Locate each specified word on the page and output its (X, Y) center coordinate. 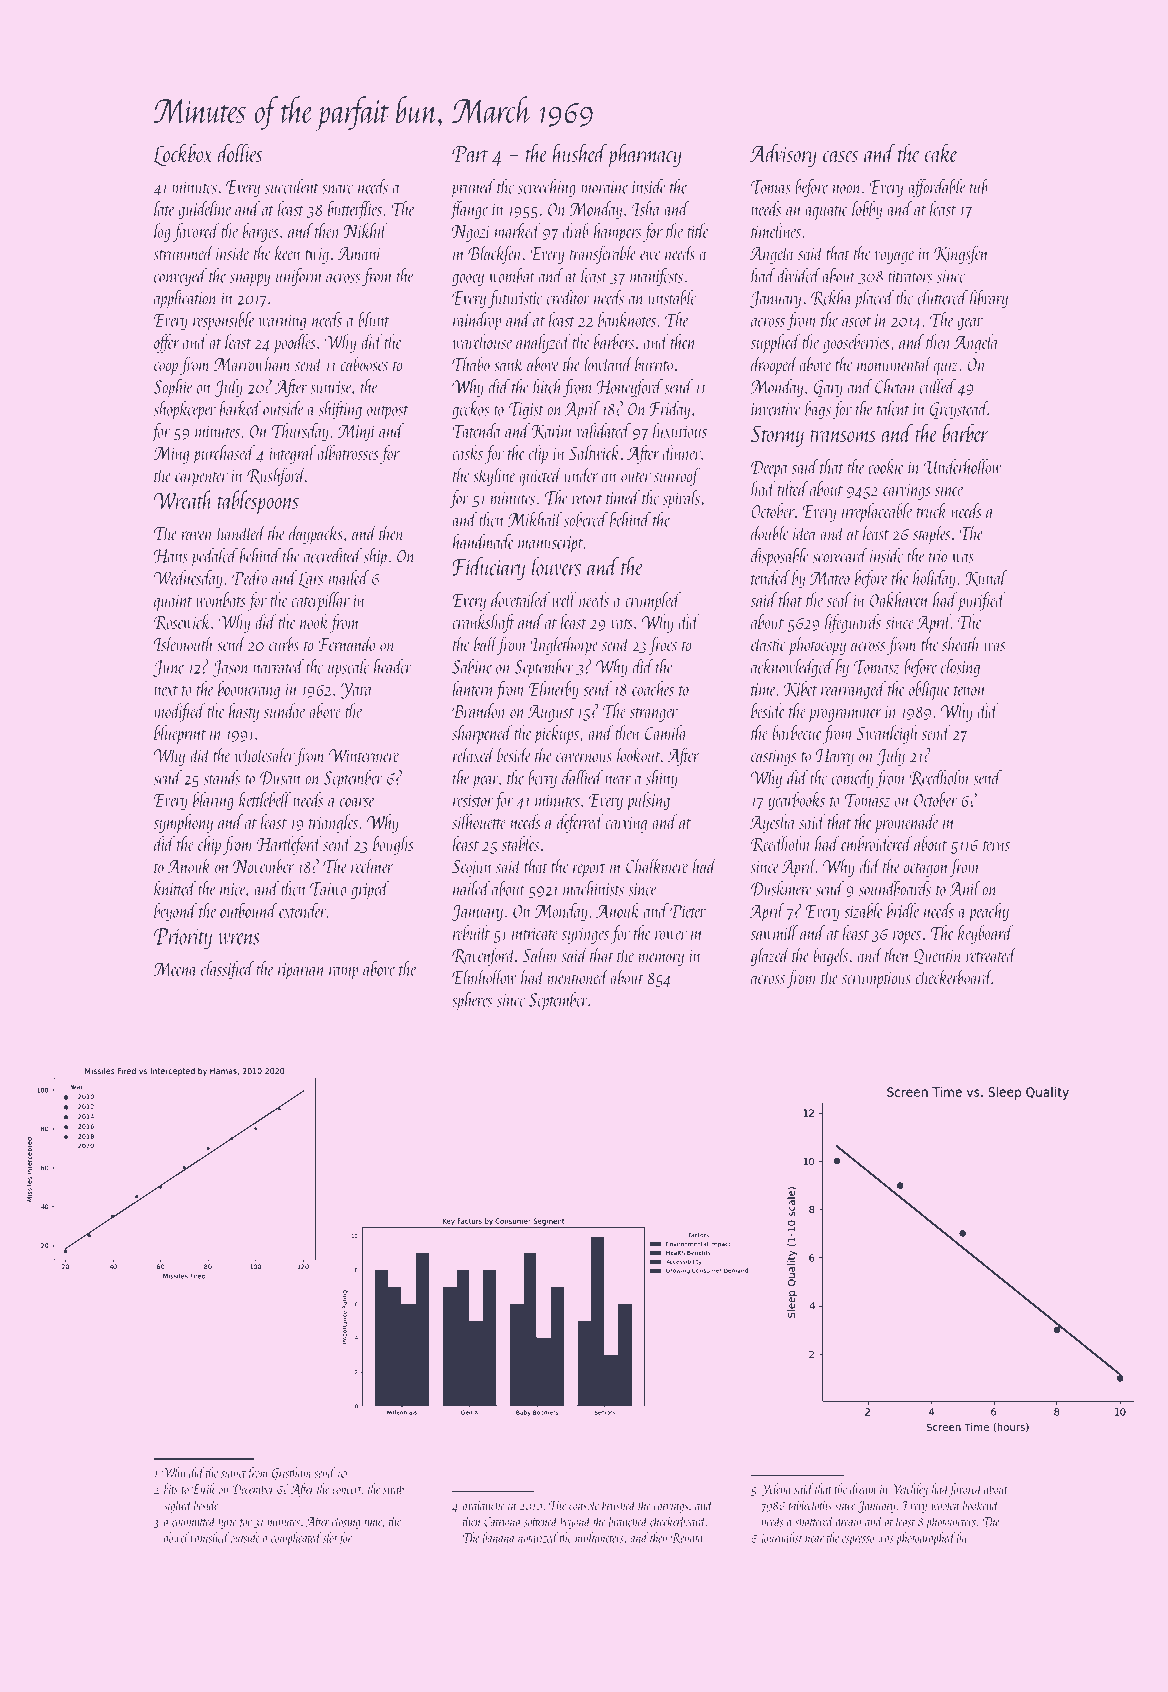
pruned (473, 188)
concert (347, 1490)
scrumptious (876, 980)
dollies (240, 153)
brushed (619, 1505)
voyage (894, 257)
